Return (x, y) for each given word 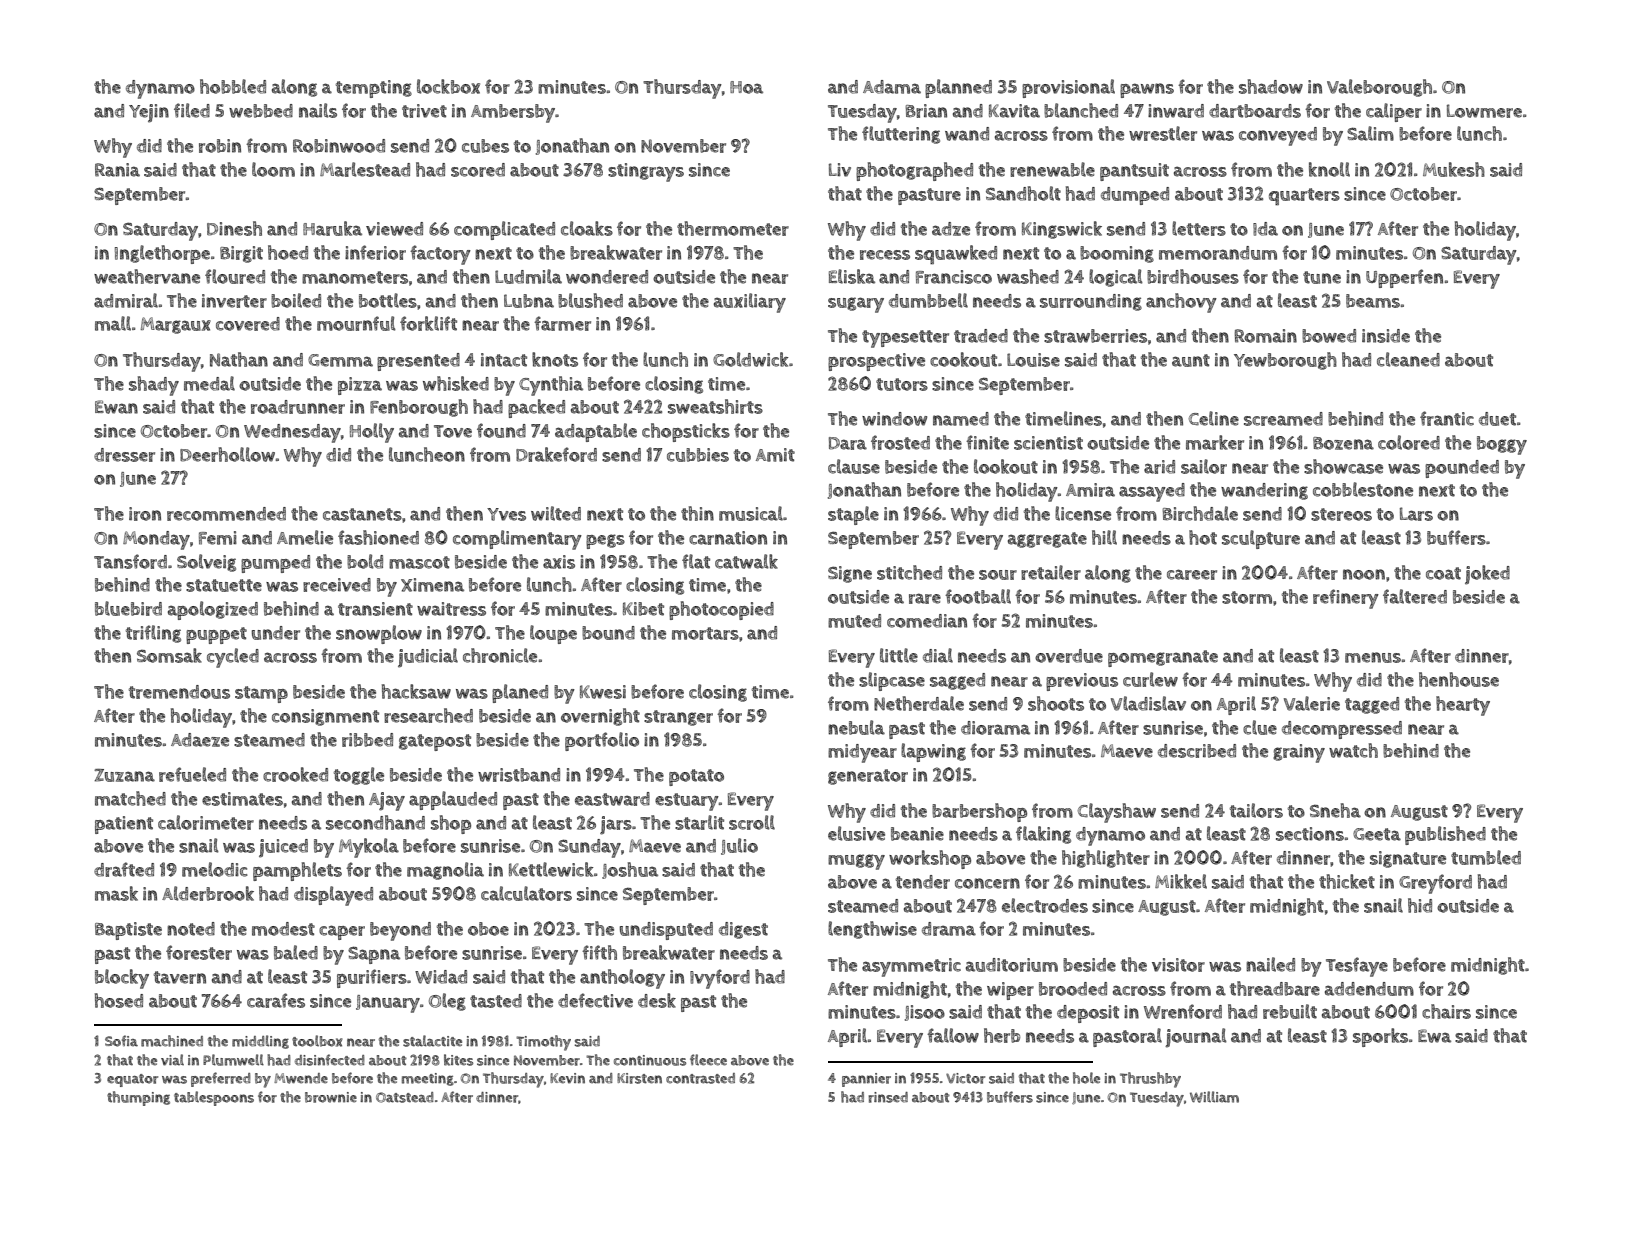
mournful (356, 323)
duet (1497, 419)
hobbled (233, 86)
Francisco (954, 277)
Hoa (746, 87)
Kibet (643, 609)
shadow (1271, 86)
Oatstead (405, 1097)
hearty (1463, 706)
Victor (965, 1078)
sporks (1380, 1037)
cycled (233, 658)
